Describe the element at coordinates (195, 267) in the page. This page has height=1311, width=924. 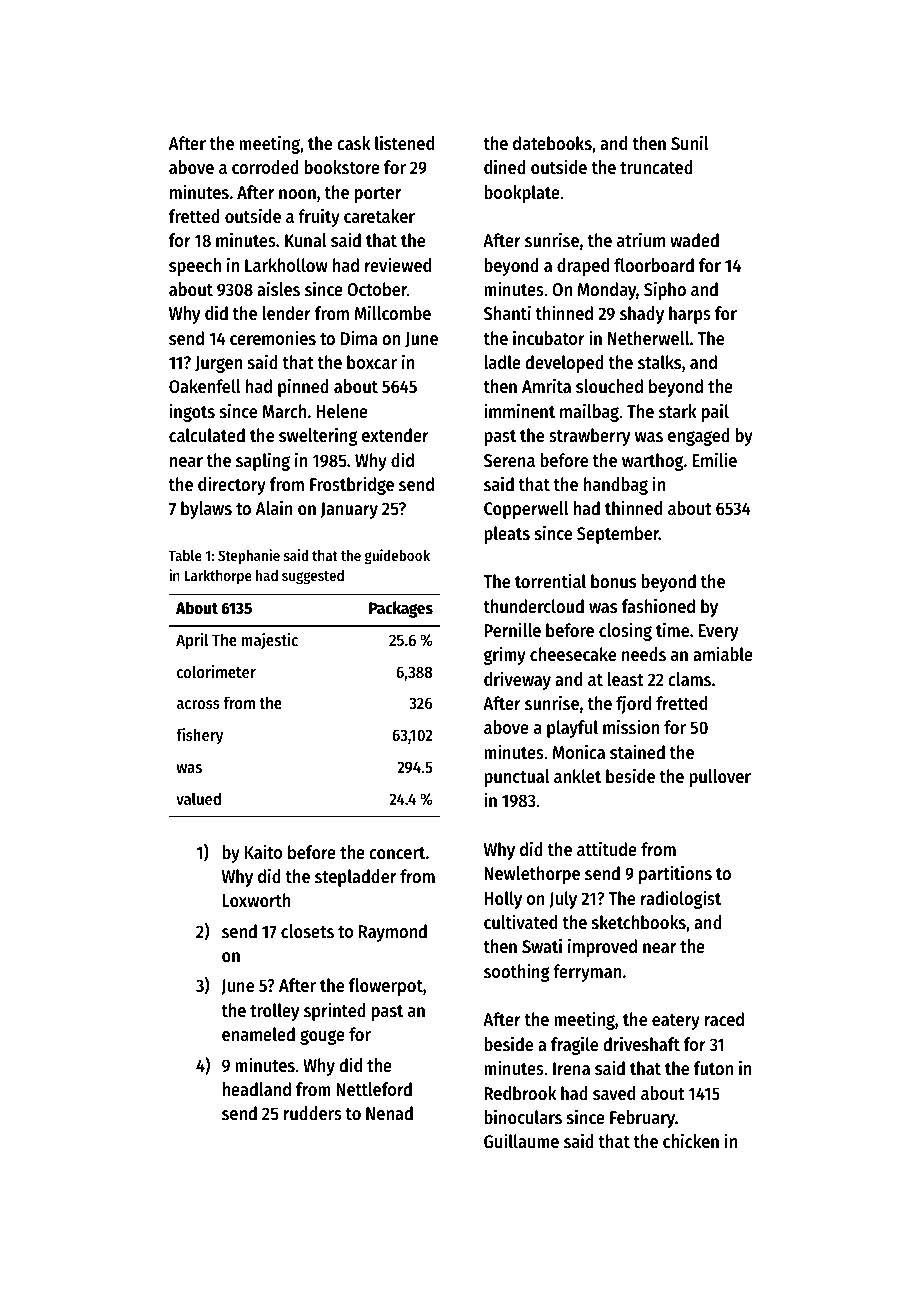
I see `speech` at that location.
